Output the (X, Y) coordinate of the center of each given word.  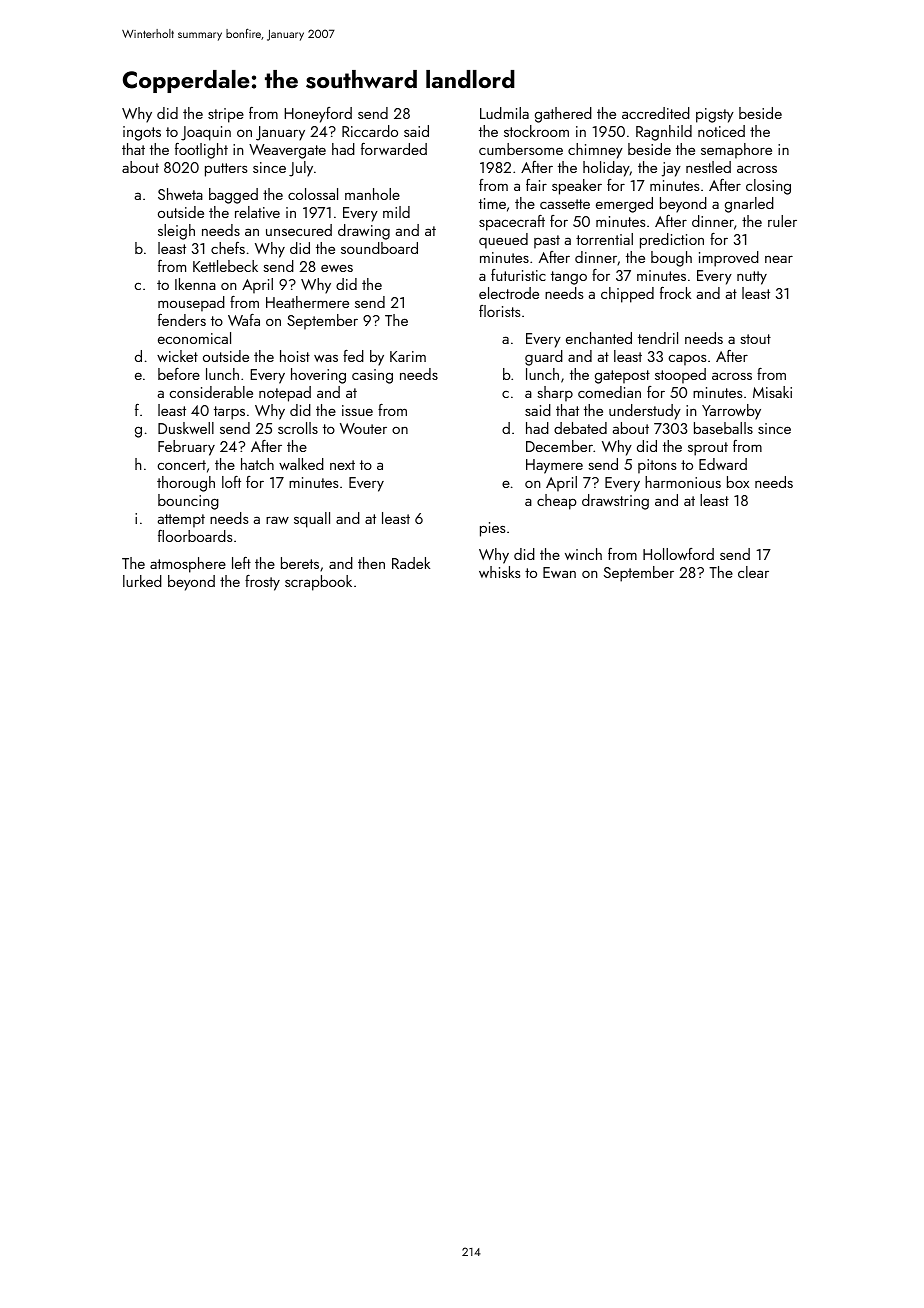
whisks (499, 572)
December (559, 446)
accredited (656, 113)
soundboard (379, 248)
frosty (262, 583)
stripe (226, 115)
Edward (723, 464)
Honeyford (318, 115)
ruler (782, 221)
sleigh (176, 232)
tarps (229, 413)
